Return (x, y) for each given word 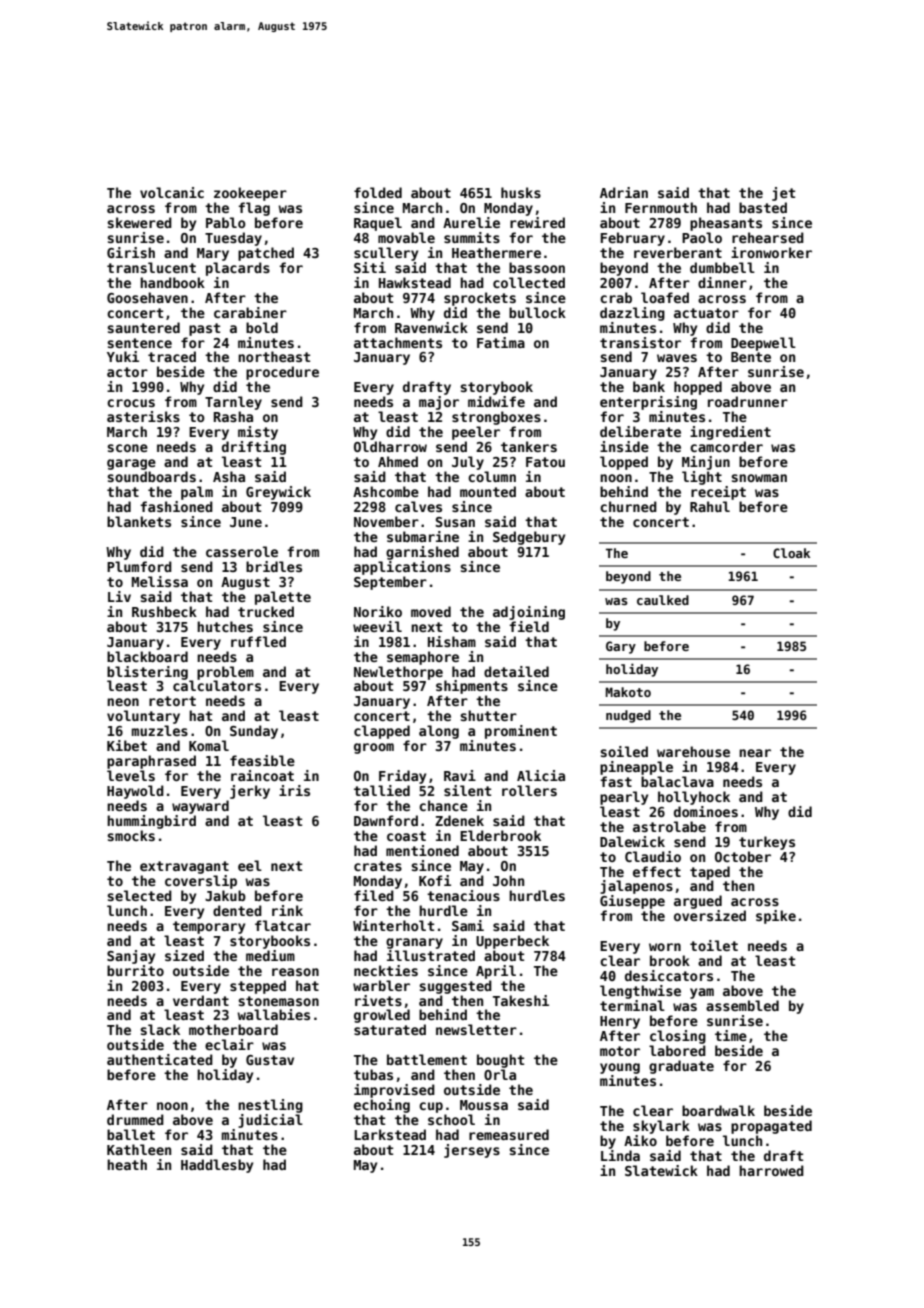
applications (402, 568)
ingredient (730, 433)
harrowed (771, 1170)
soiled (624, 751)
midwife (496, 401)
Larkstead (390, 1134)
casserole (242, 551)
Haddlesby (217, 1166)
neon (123, 702)
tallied (382, 790)
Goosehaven (147, 297)
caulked (663, 600)
